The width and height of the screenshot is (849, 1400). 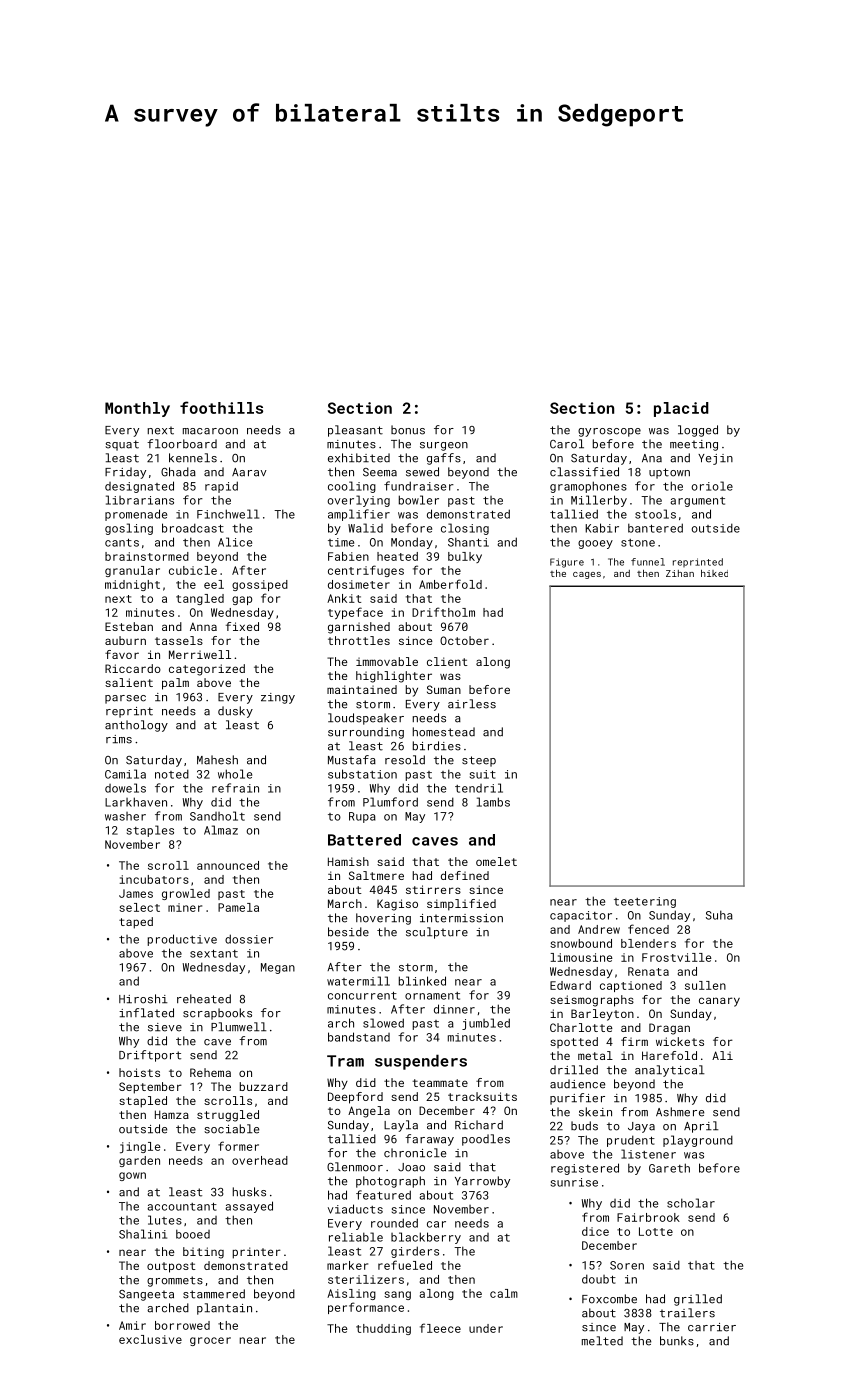 What do you see at coordinates (450, 584) in the screenshot?
I see `Amberfold` at bounding box center [450, 584].
